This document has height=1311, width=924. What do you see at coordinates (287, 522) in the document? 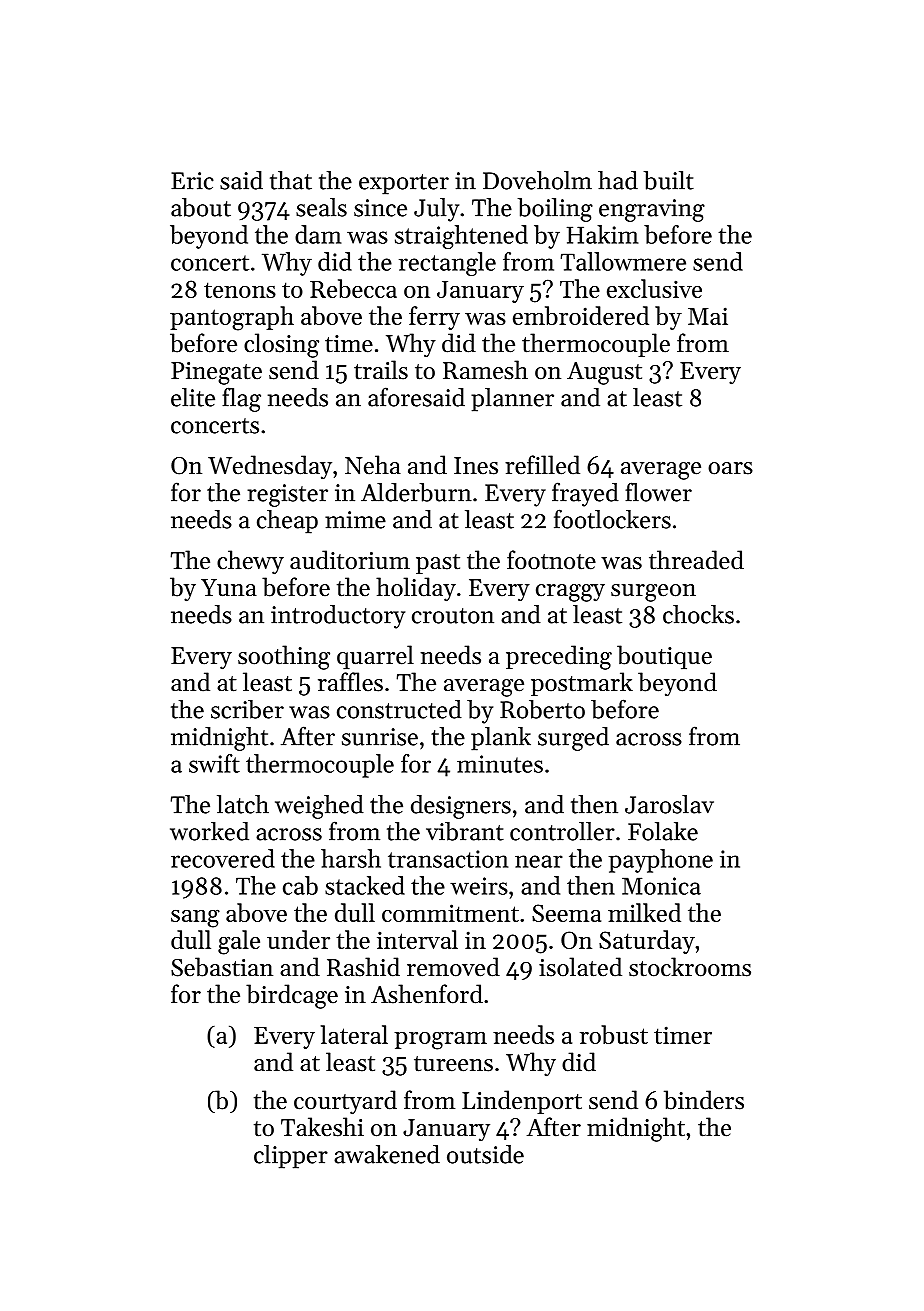
I see `cheap` at bounding box center [287, 522].
